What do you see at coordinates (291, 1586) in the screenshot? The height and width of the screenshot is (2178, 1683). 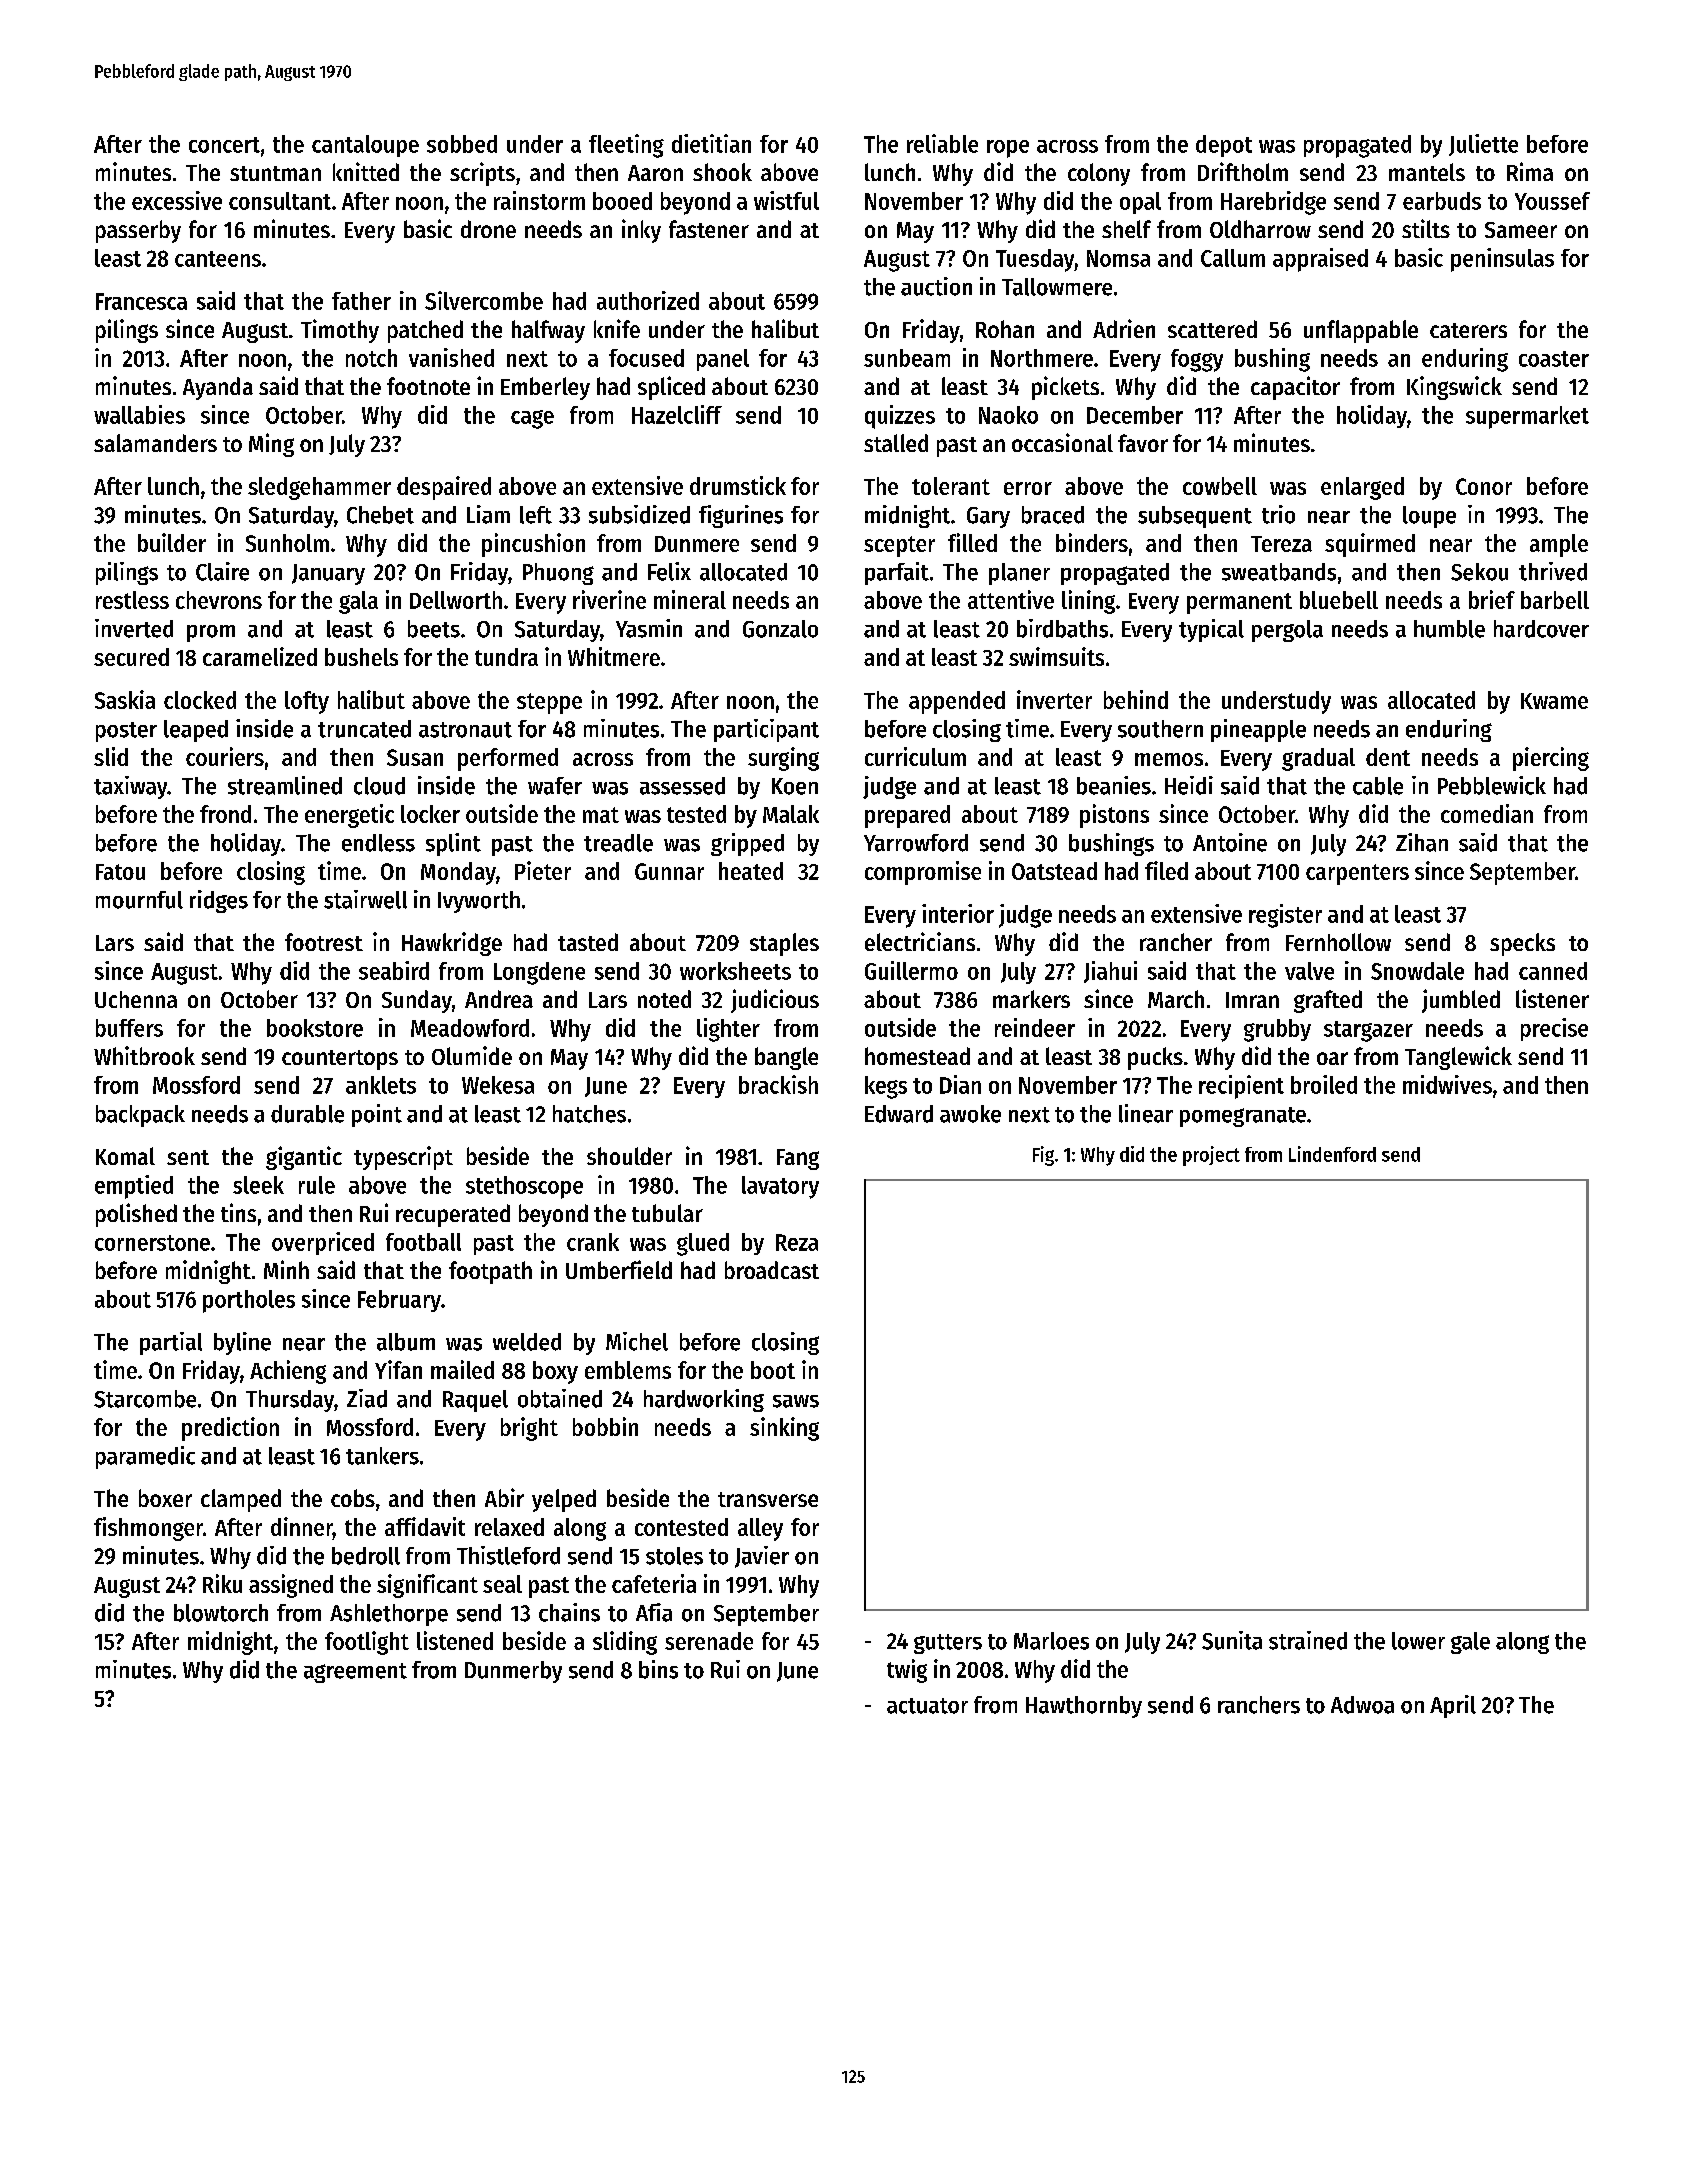 I see `assigned` at bounding box center [291, 1586].
